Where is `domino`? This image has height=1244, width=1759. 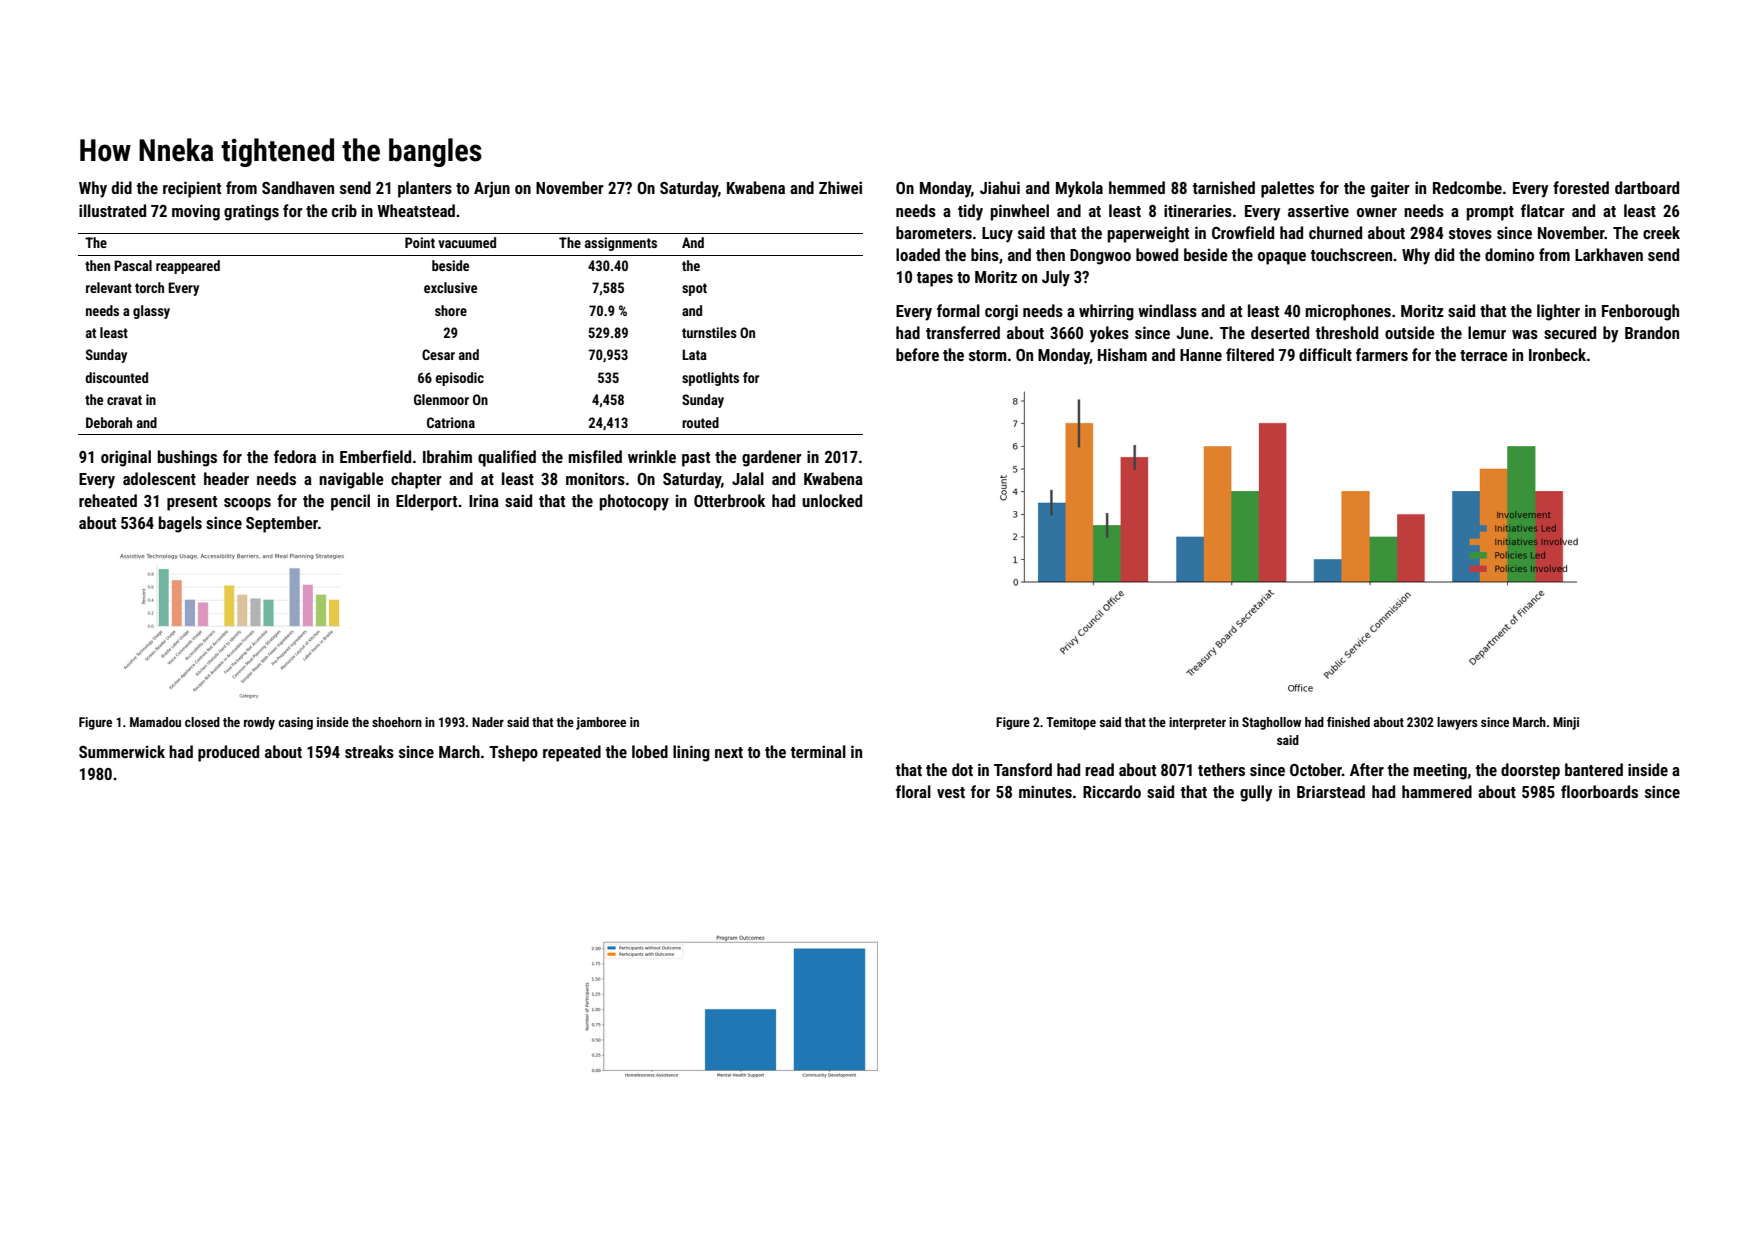
domino is located at coordinates (1509, 254).
